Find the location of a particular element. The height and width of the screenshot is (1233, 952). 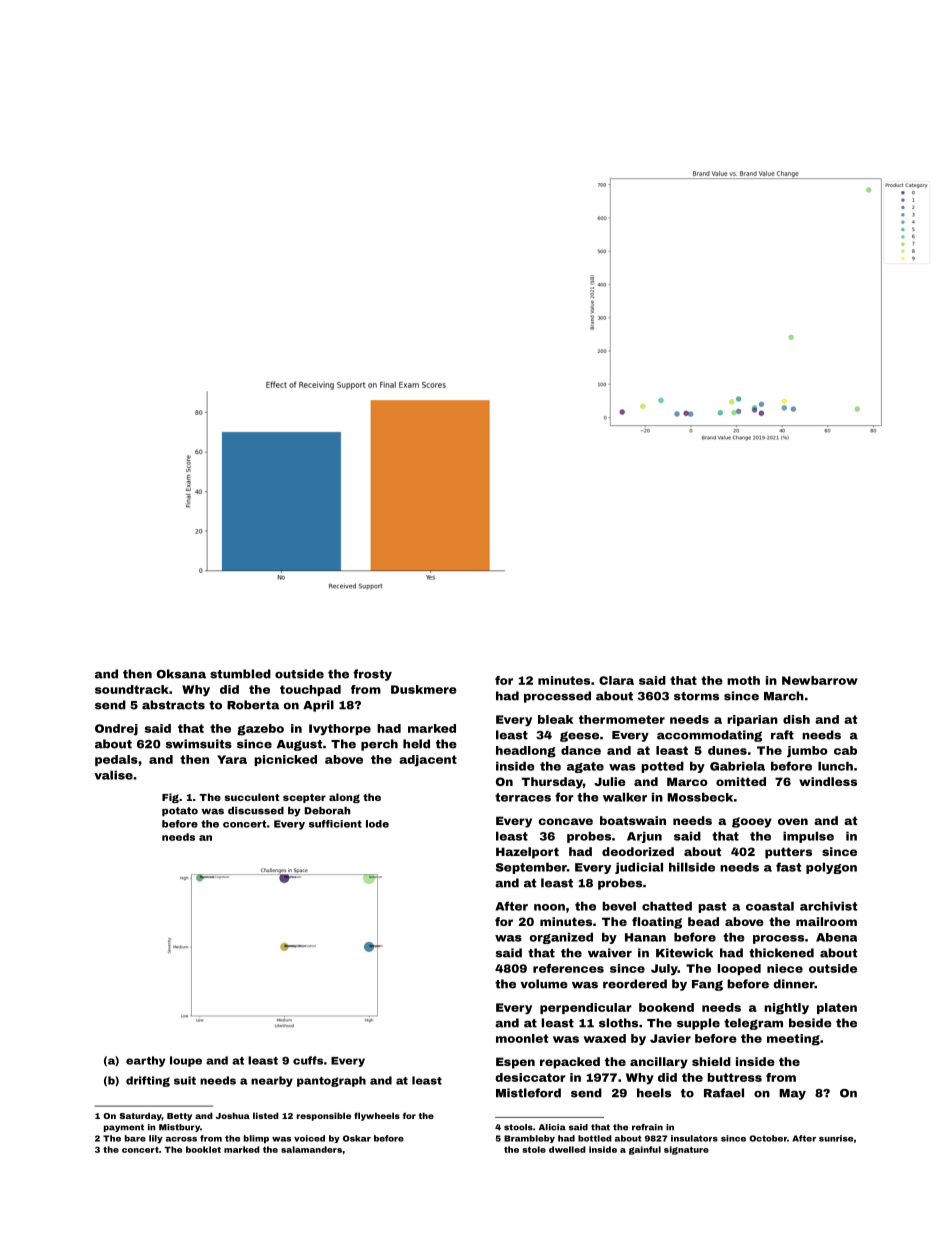

cuffs is located at coordinates (308, 1060).
